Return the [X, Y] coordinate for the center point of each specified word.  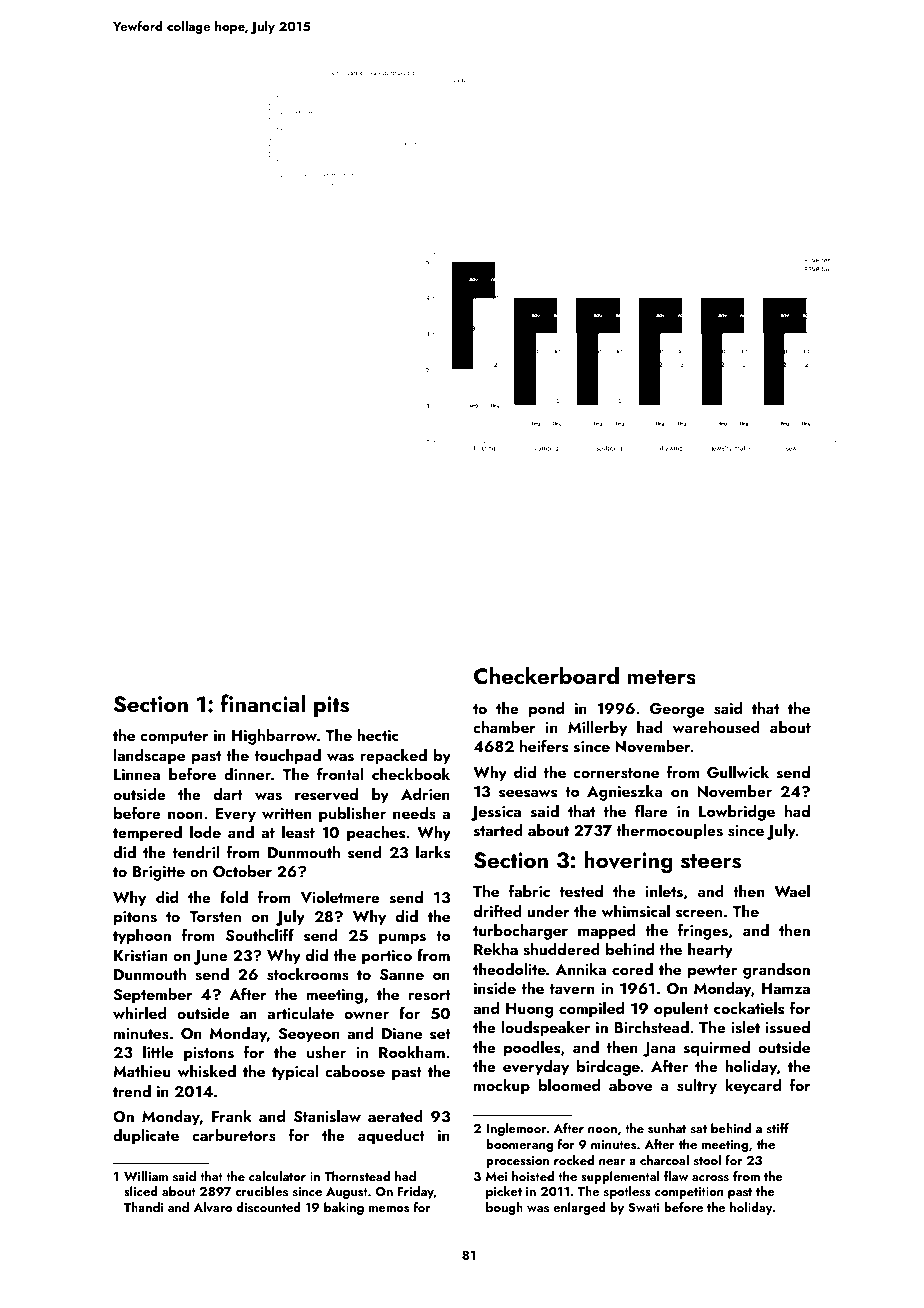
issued [788, 1027]
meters [662, 677]
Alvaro [212, 1207]
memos [389, 1209]
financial [263, 703]
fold [234, 896]
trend [132, 1091]
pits [331, 706]
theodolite [509, 969]
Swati [643, 1208]
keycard [753, 1087]
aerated [395, 1116]
